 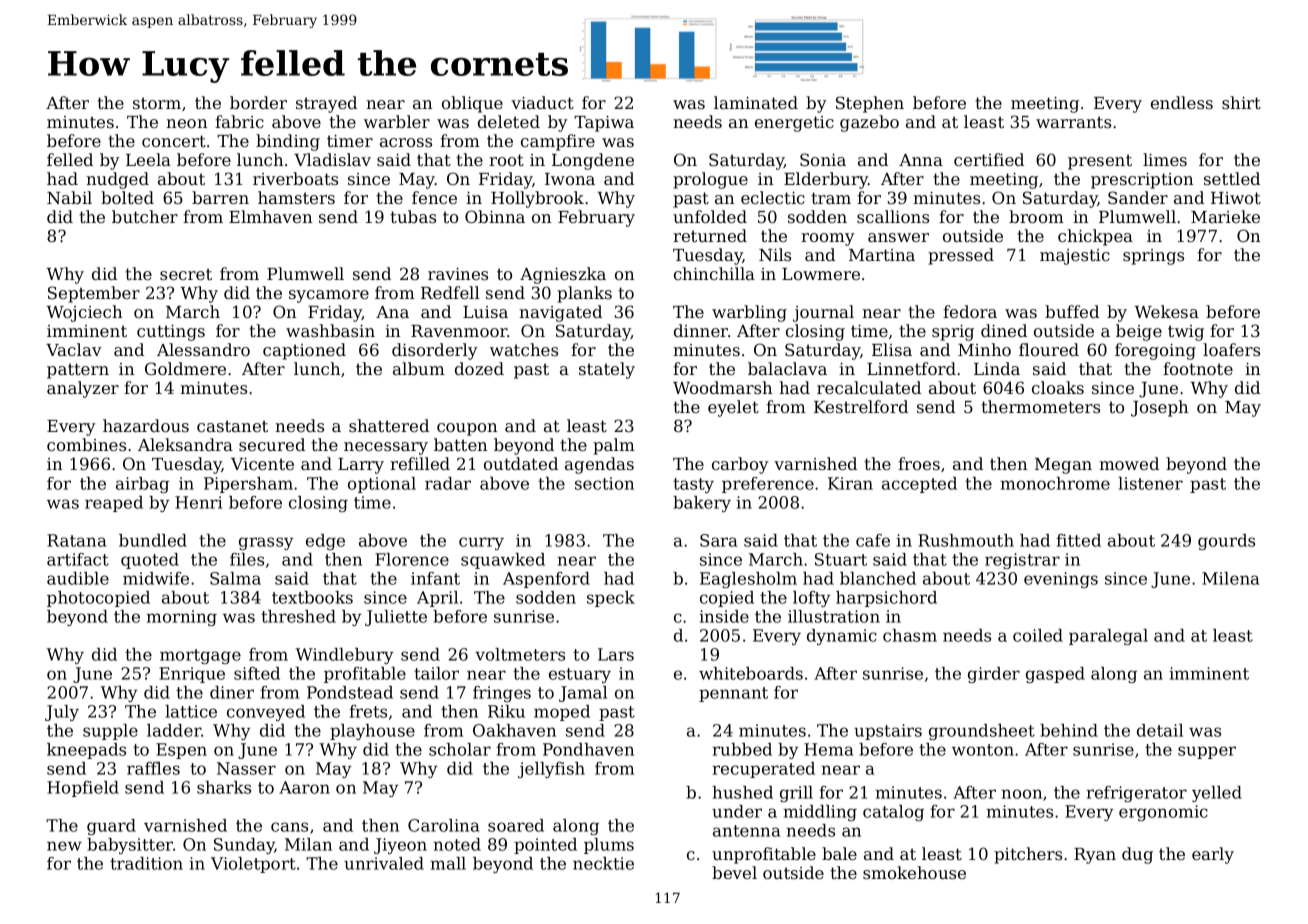 What do you see at coordinates (702, 504) in the page?
I see `bakery` at bounding box center [702, 504].
